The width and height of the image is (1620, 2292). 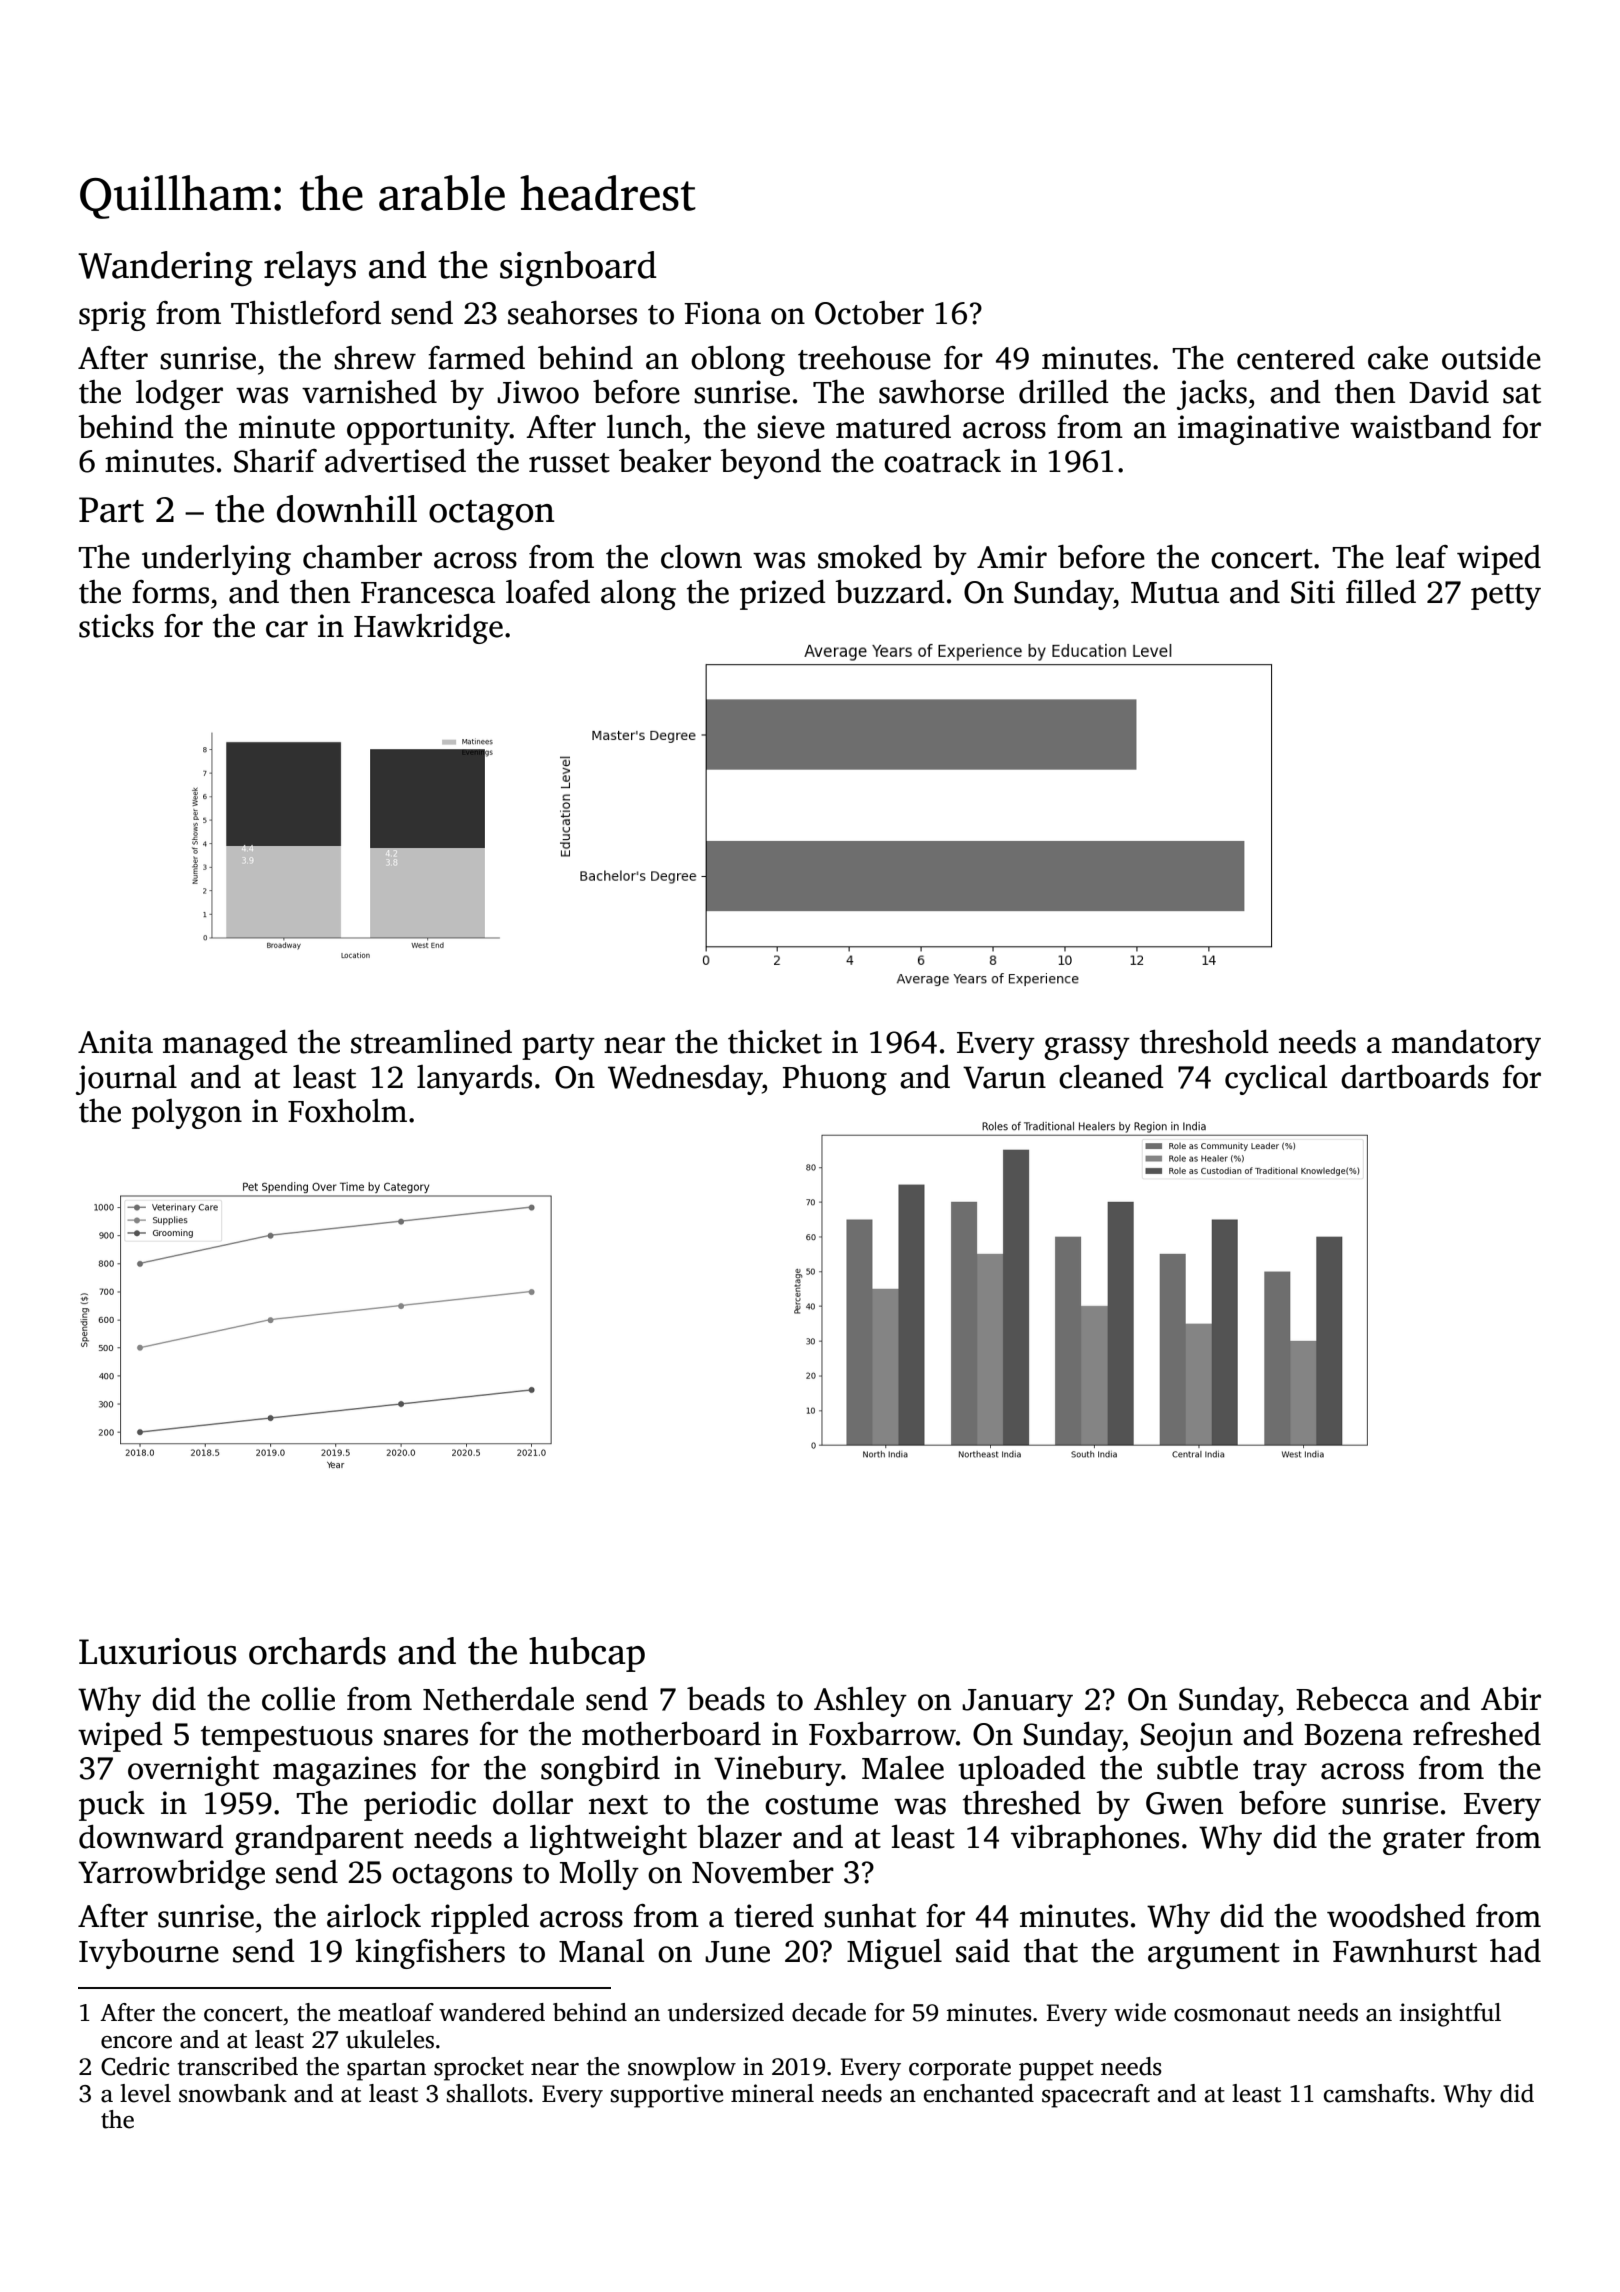 I want to click on hubcap, so click(x=587, y=1654).
